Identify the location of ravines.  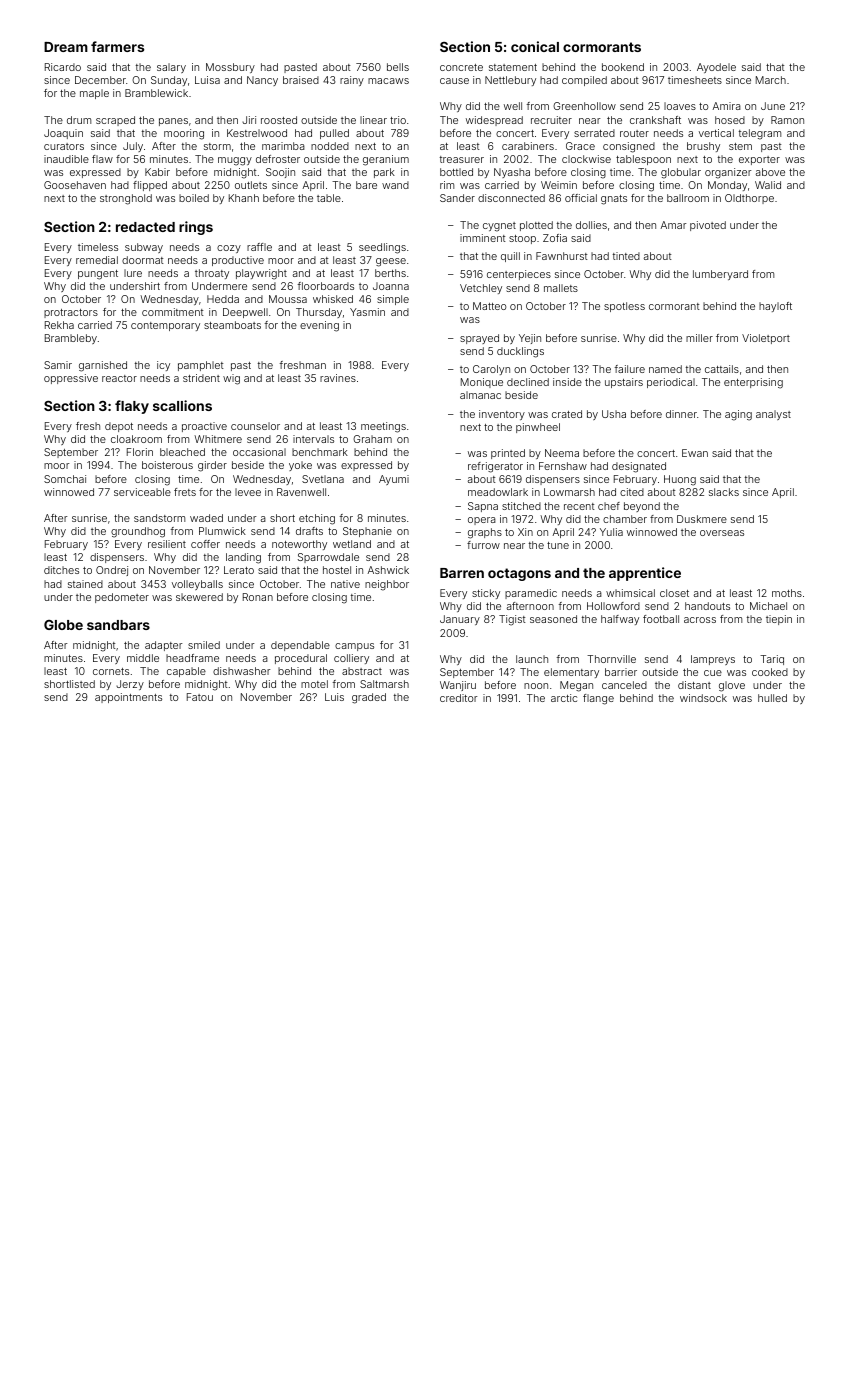
(338, 378).
